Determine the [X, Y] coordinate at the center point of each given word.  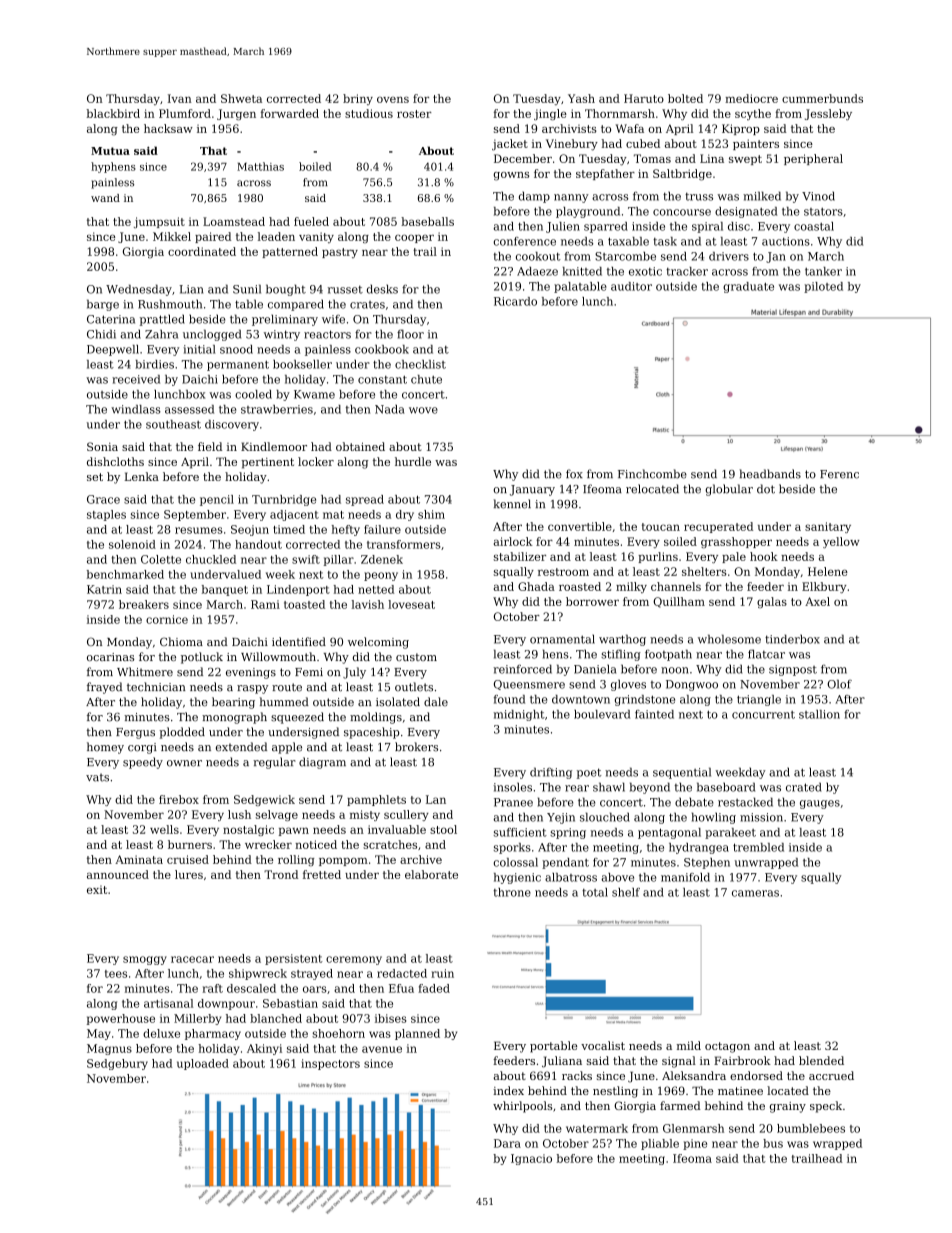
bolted [685, 98]
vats [97, 777]
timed [289, 529]
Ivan [180, 98]
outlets [414, 687]
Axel [817, 601]
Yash [581, 98]
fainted [654, 714]
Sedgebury [117, 1064]
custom [416, 657]
